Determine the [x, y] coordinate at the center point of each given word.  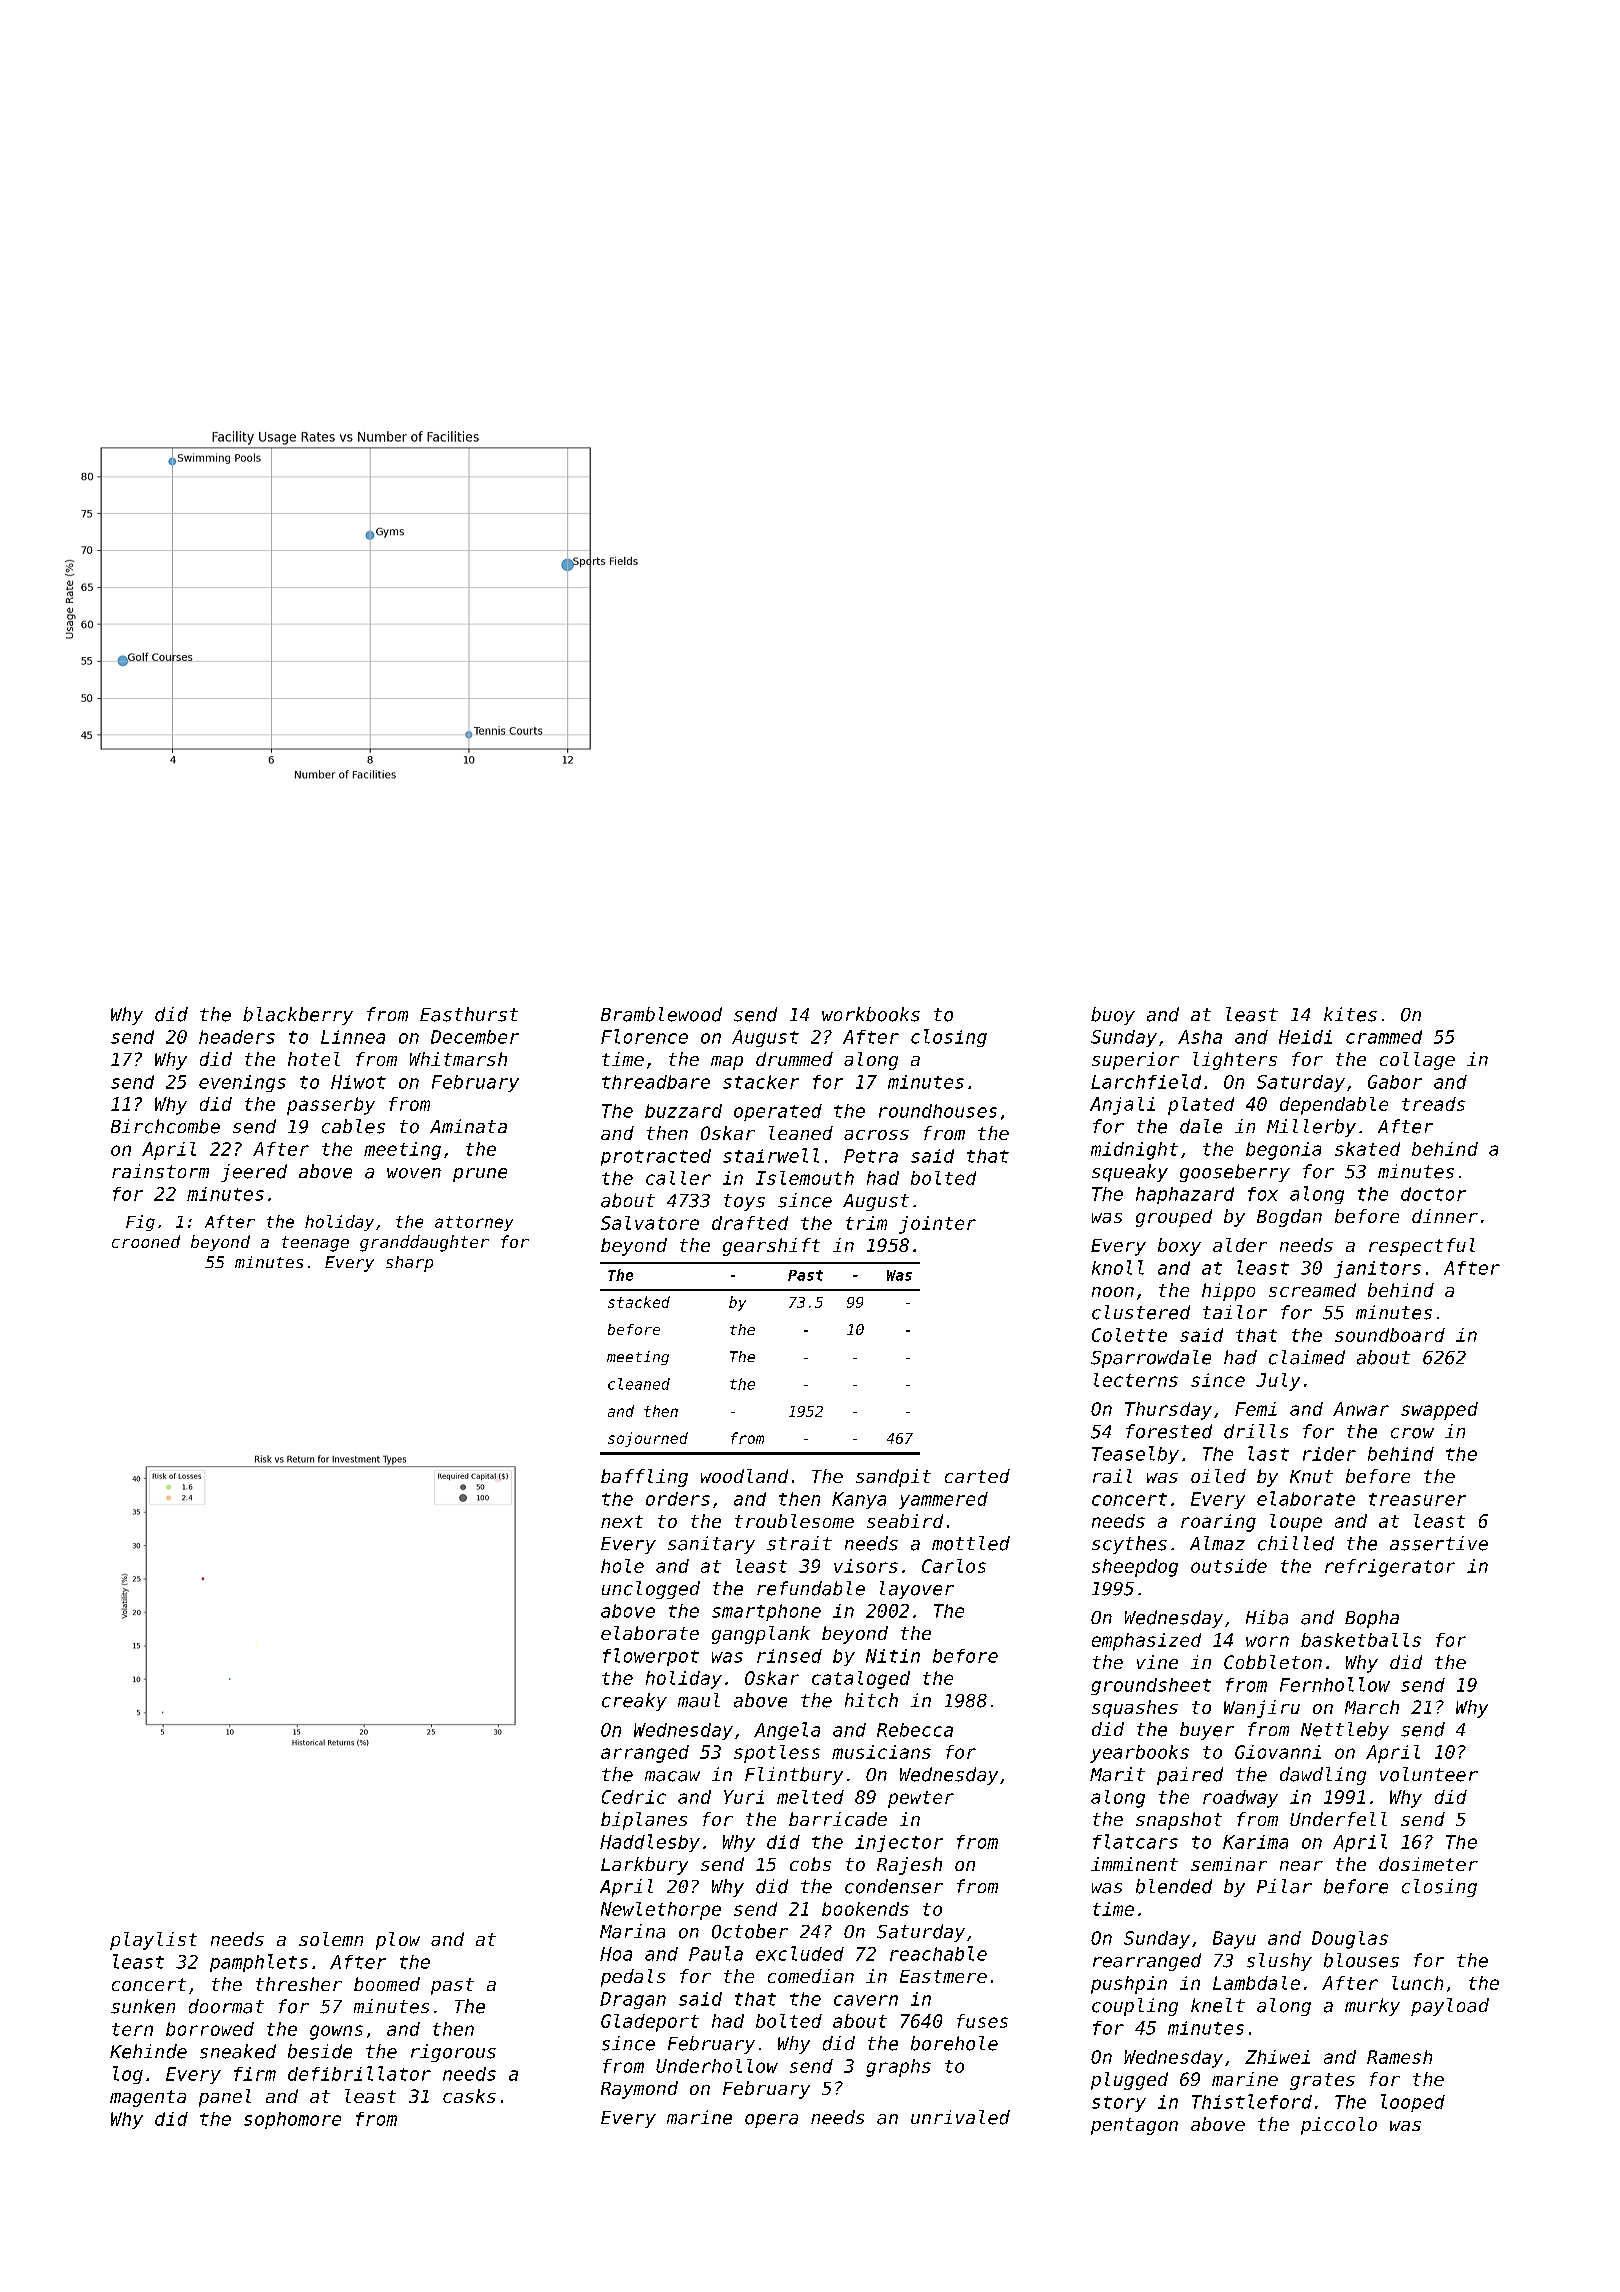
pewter [921, 1799]
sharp [409, 1264]
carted [977, 1476]
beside [320, 2051]
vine [1157, 1662]
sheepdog [1135, 1568]
